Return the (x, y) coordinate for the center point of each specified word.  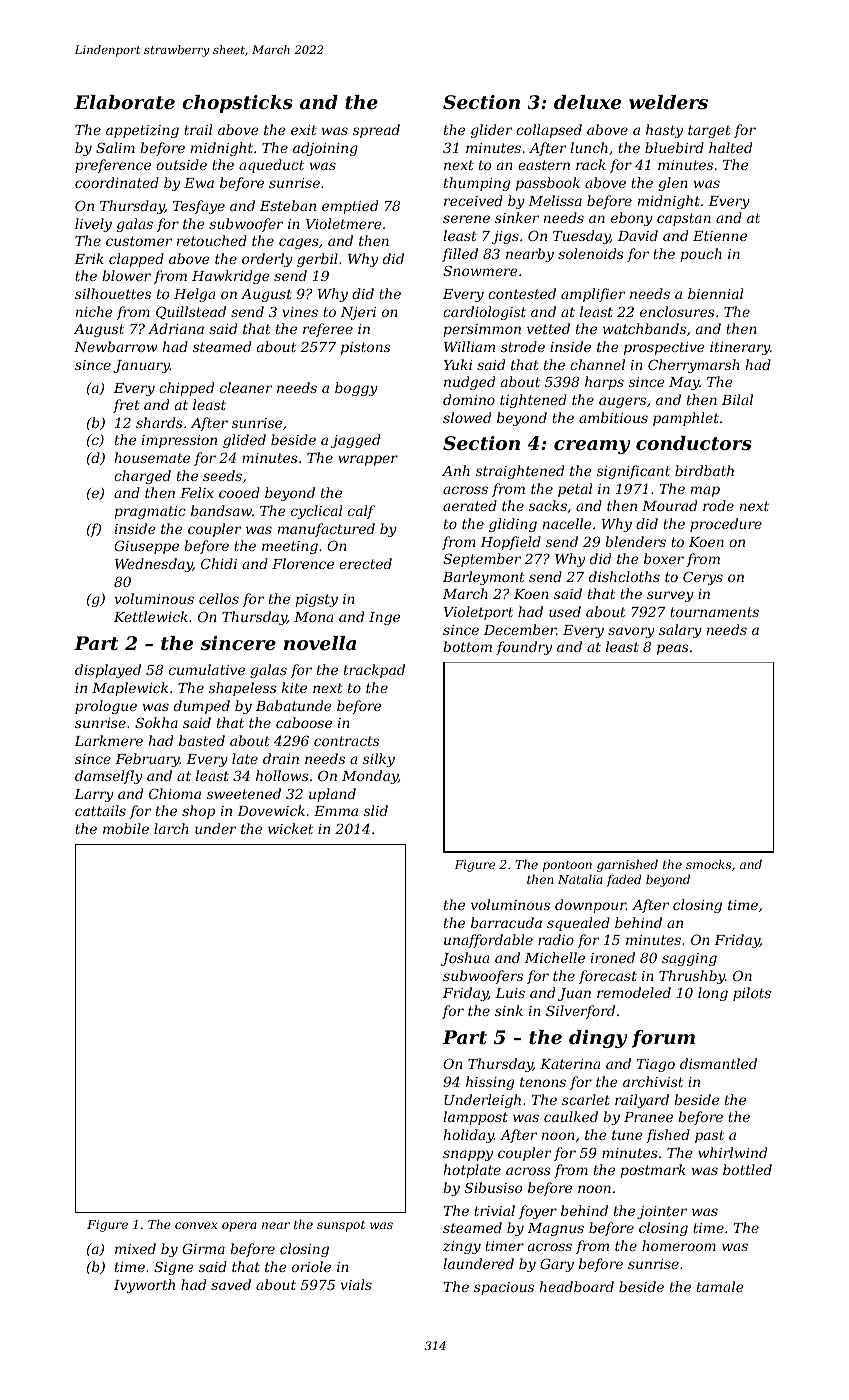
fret (126, 406)
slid (376, 810)
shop (198, 812)
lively (93, 225)
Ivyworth (144, 1286)
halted (730, 147)
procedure (726, 525)
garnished (627, 865)
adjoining (325, 149)
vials (356, 1284)
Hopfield (510, 543)
